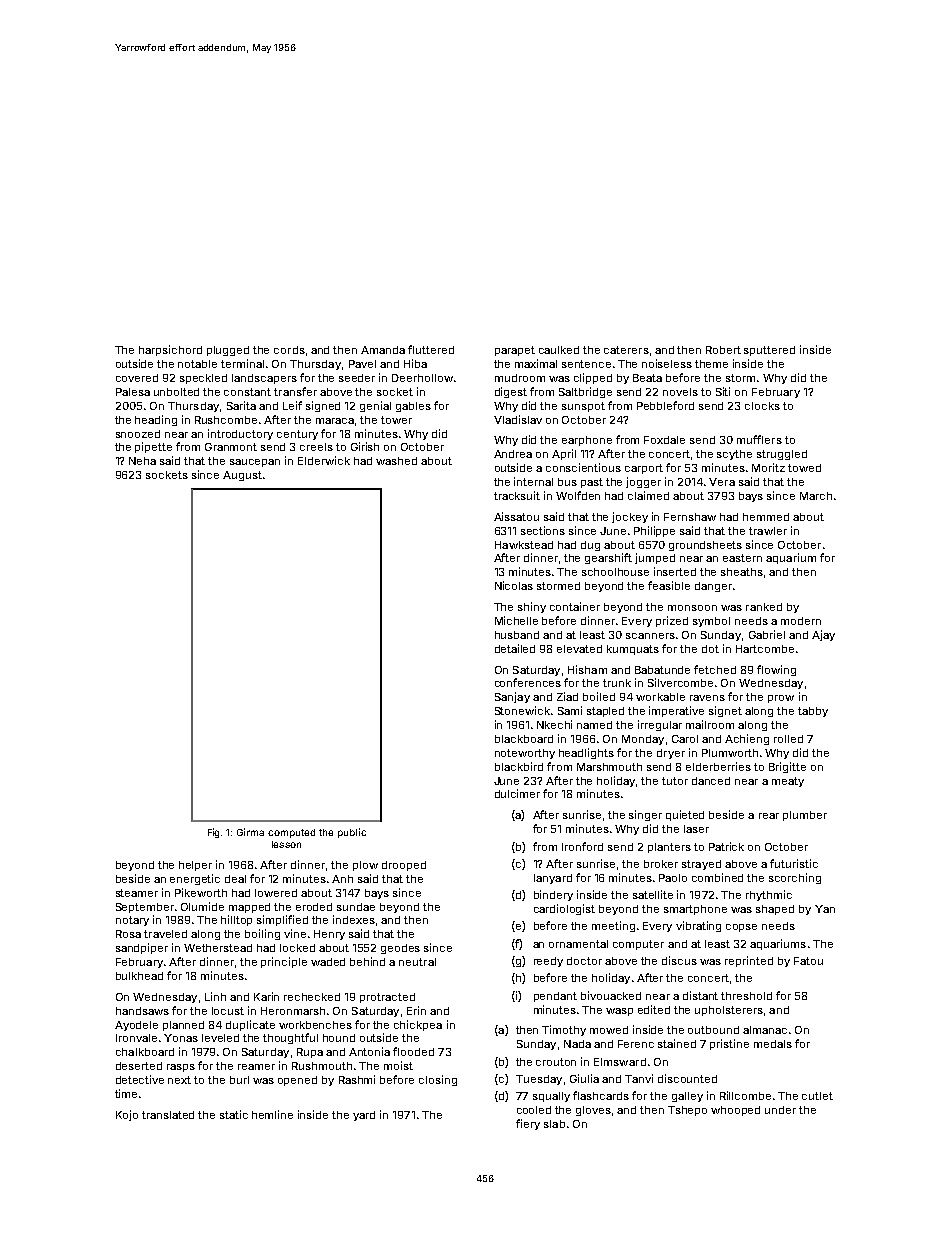  What do you see at coordinates (127, 1115) in the screenshot?
I see `Kojo` at bounding box center [127, 1115].
